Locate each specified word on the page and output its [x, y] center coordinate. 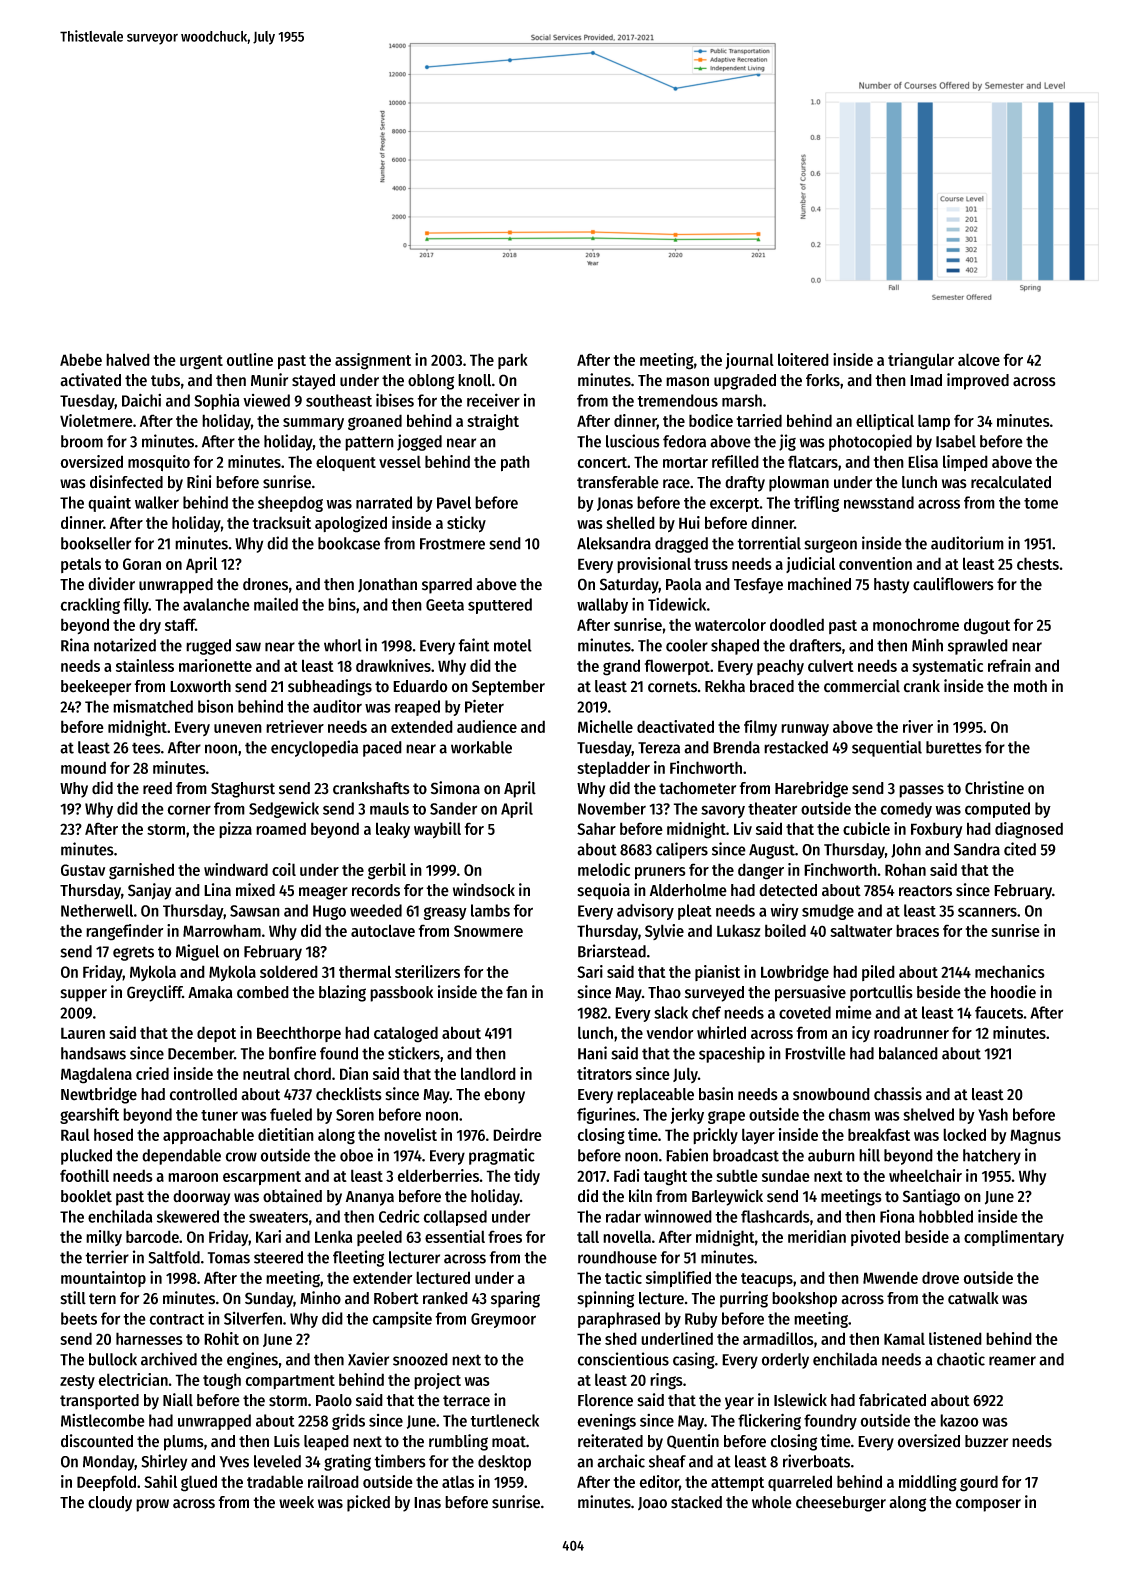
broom [82, 441]
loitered [803, 359]
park [513, 361]
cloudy [110, 1504]
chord [312, 1073]
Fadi [626, 1175]
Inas [427, 1503]
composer [988, 1505]
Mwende [890, 1277]
